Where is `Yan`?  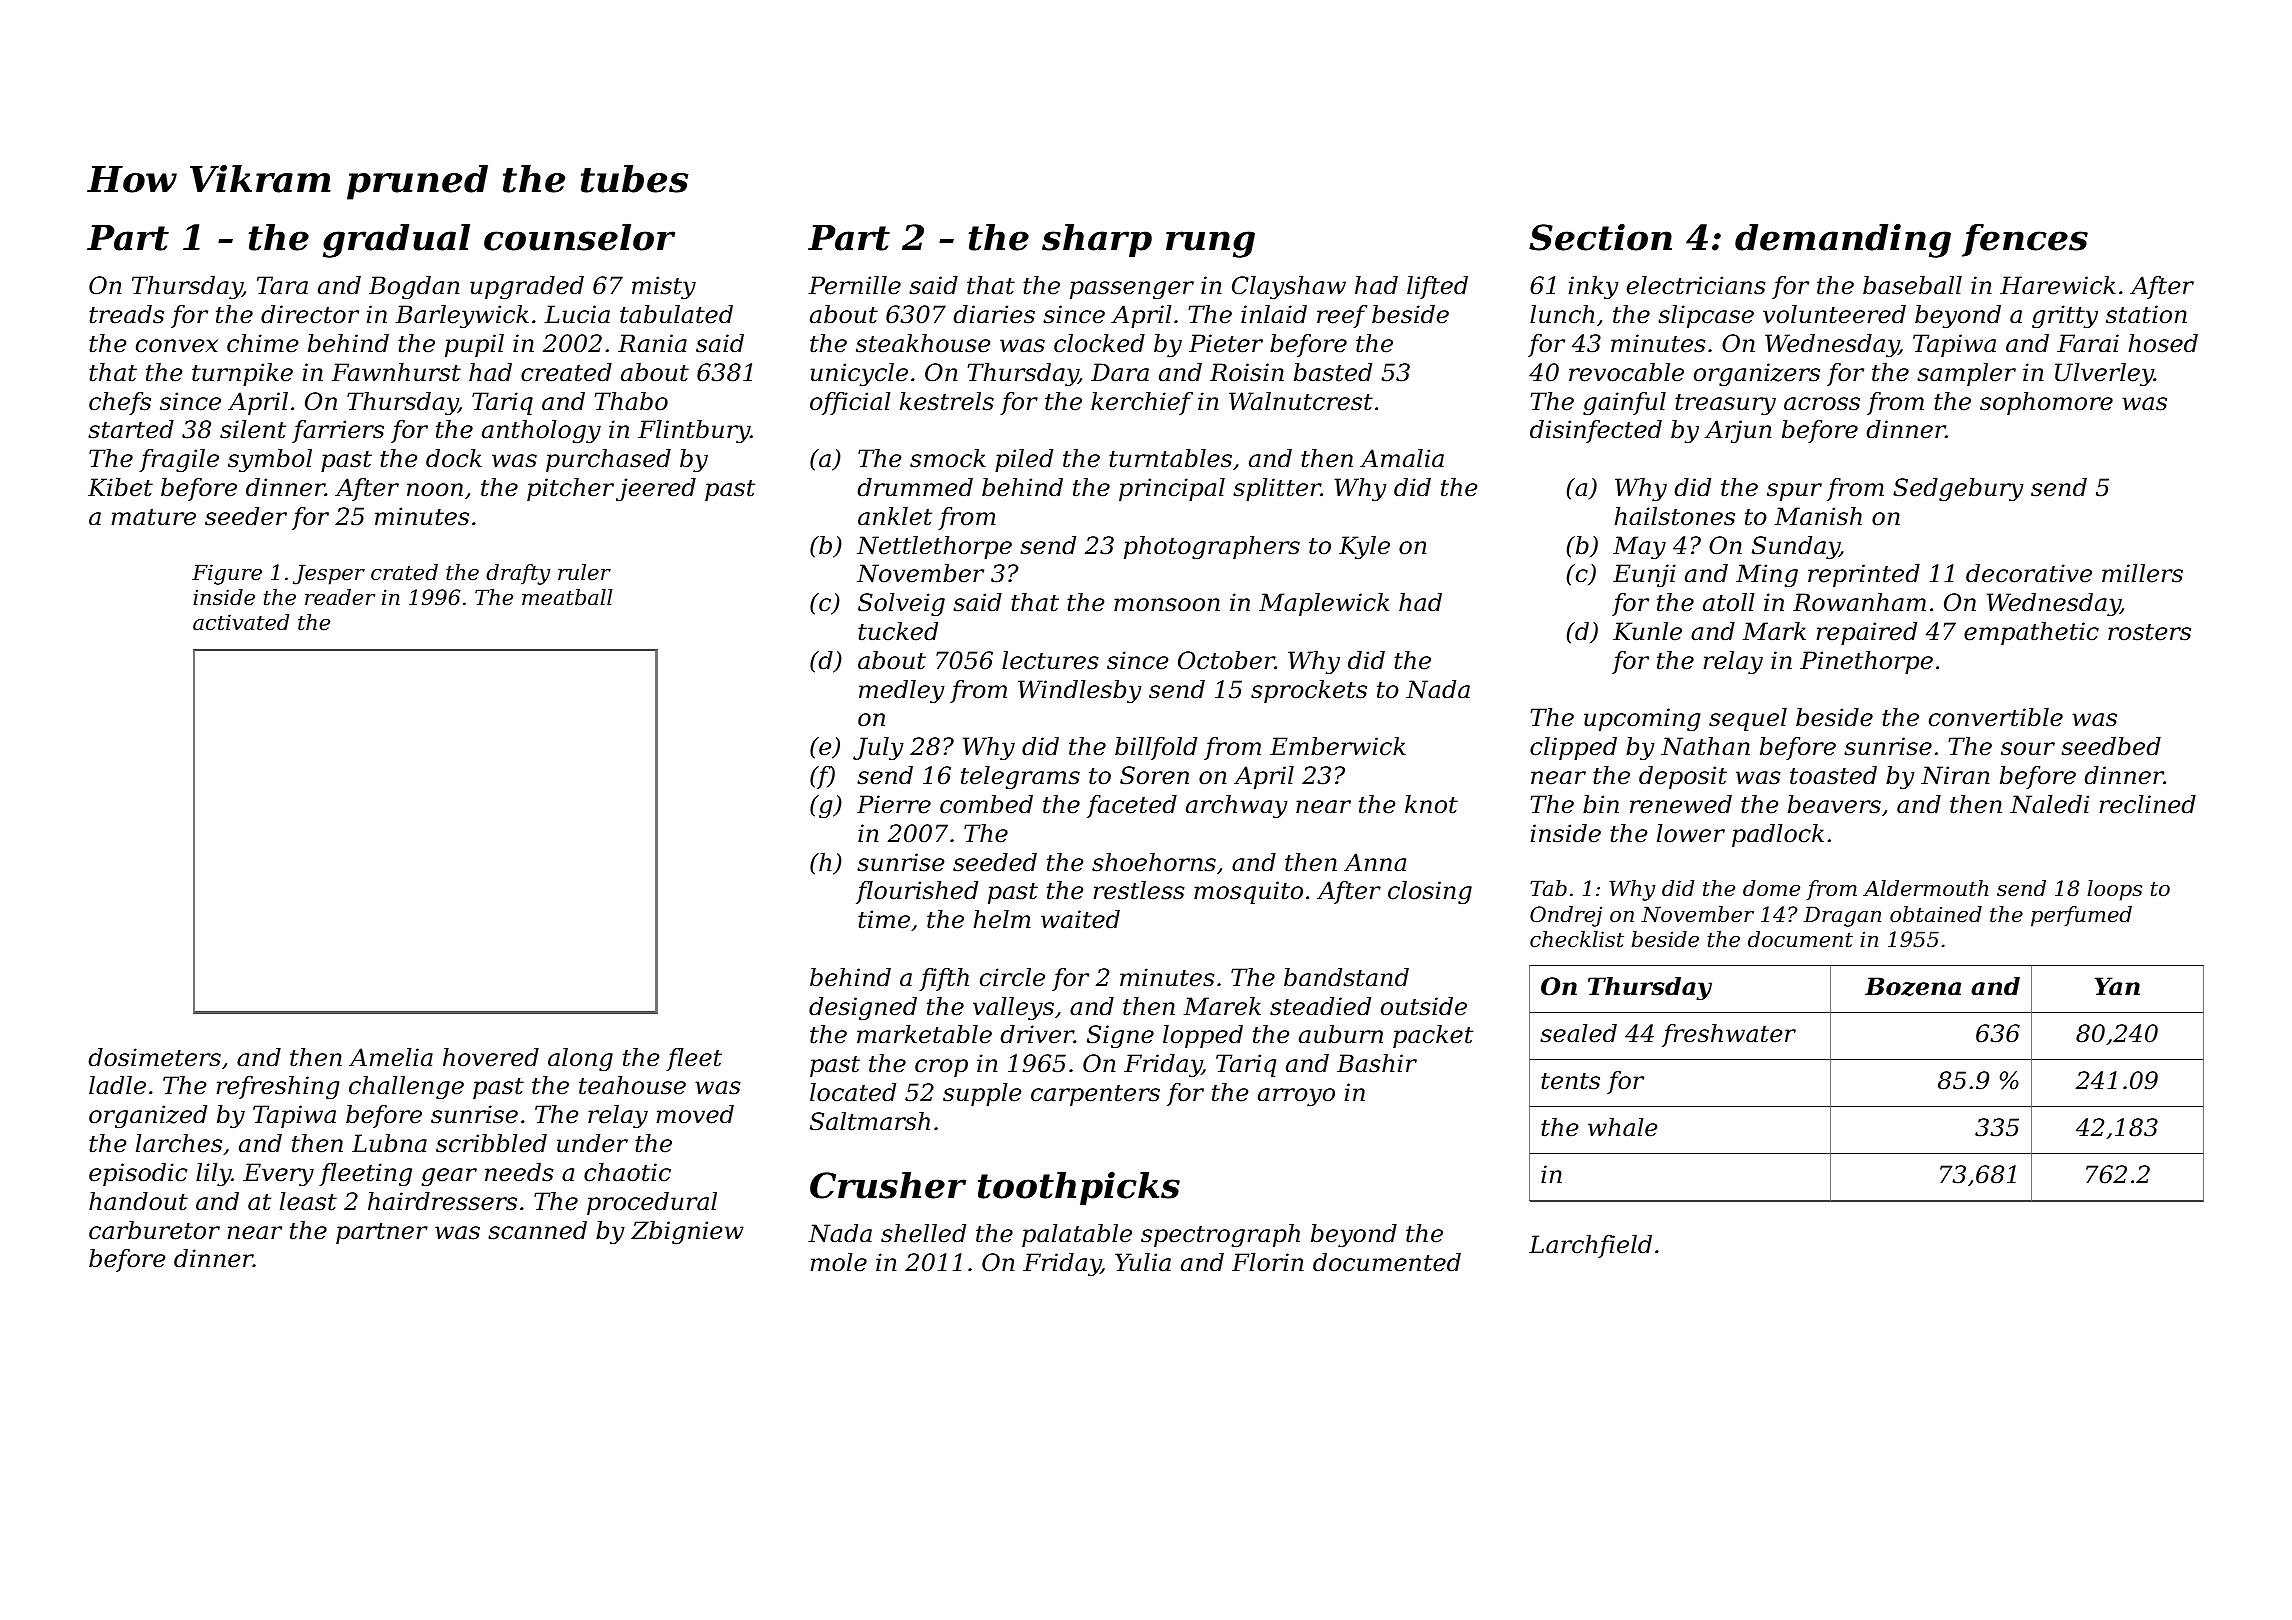 Yan is located at coordinates (2117, 986).
